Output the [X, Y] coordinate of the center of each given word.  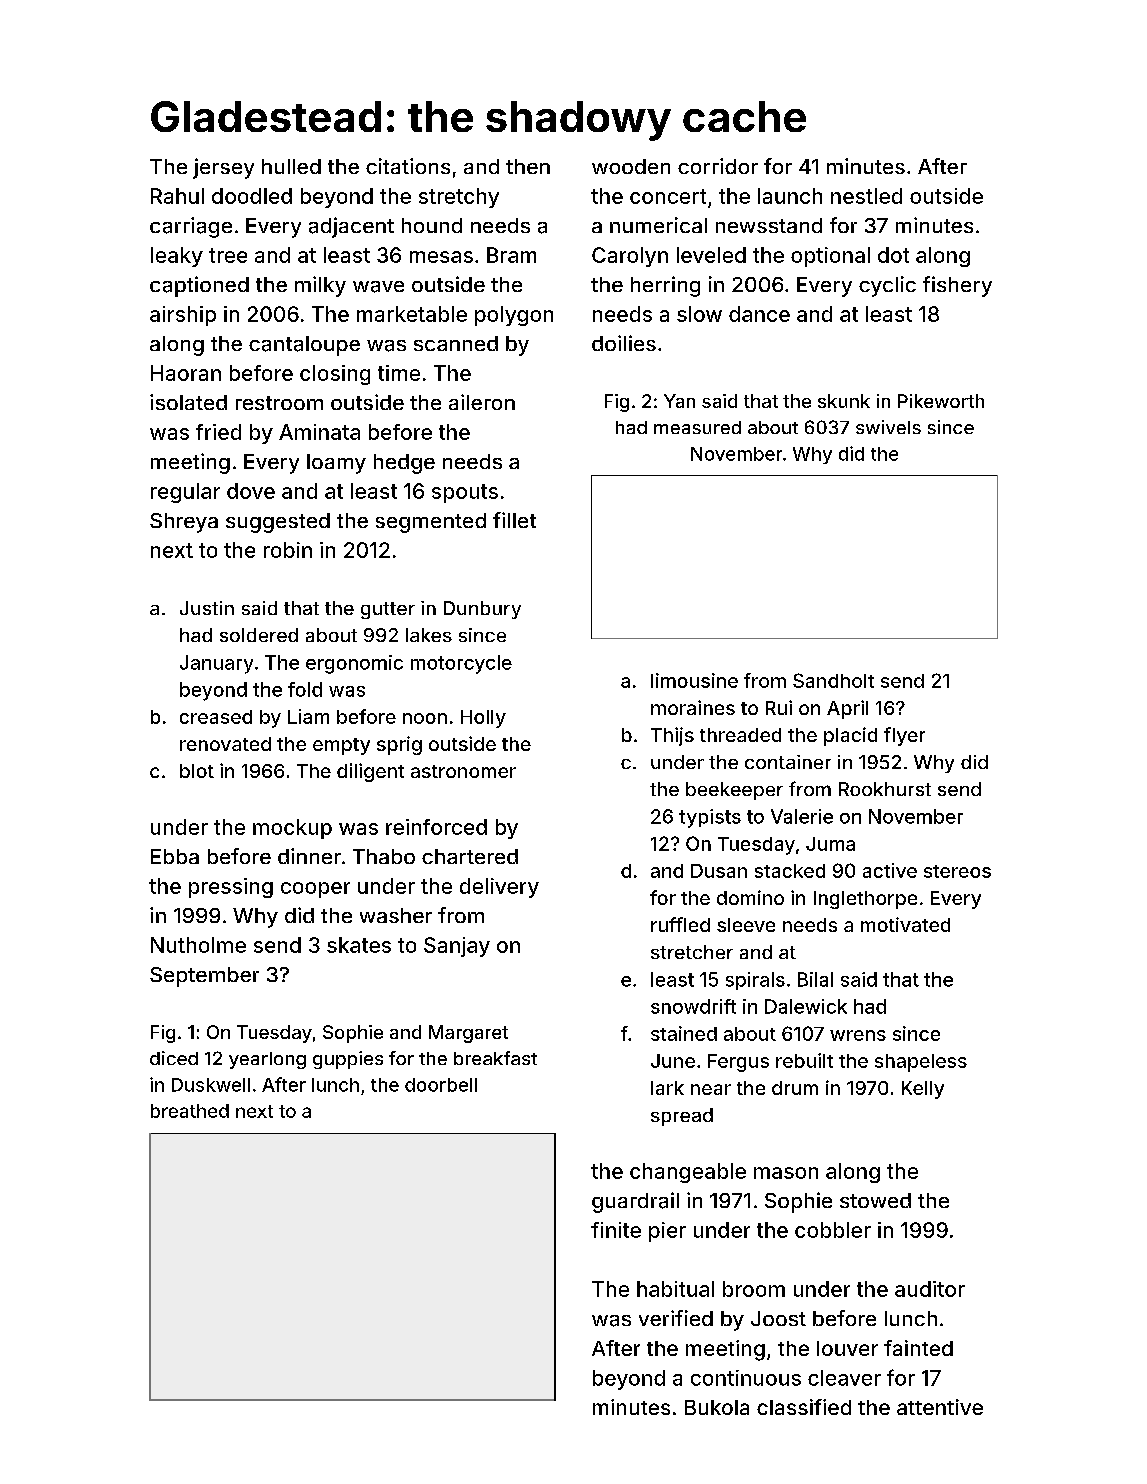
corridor [718, 166]
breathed [190, 1111]
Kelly [923, 1090]
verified [676, 1318]
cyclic [887, 286]
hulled [291, 166]
